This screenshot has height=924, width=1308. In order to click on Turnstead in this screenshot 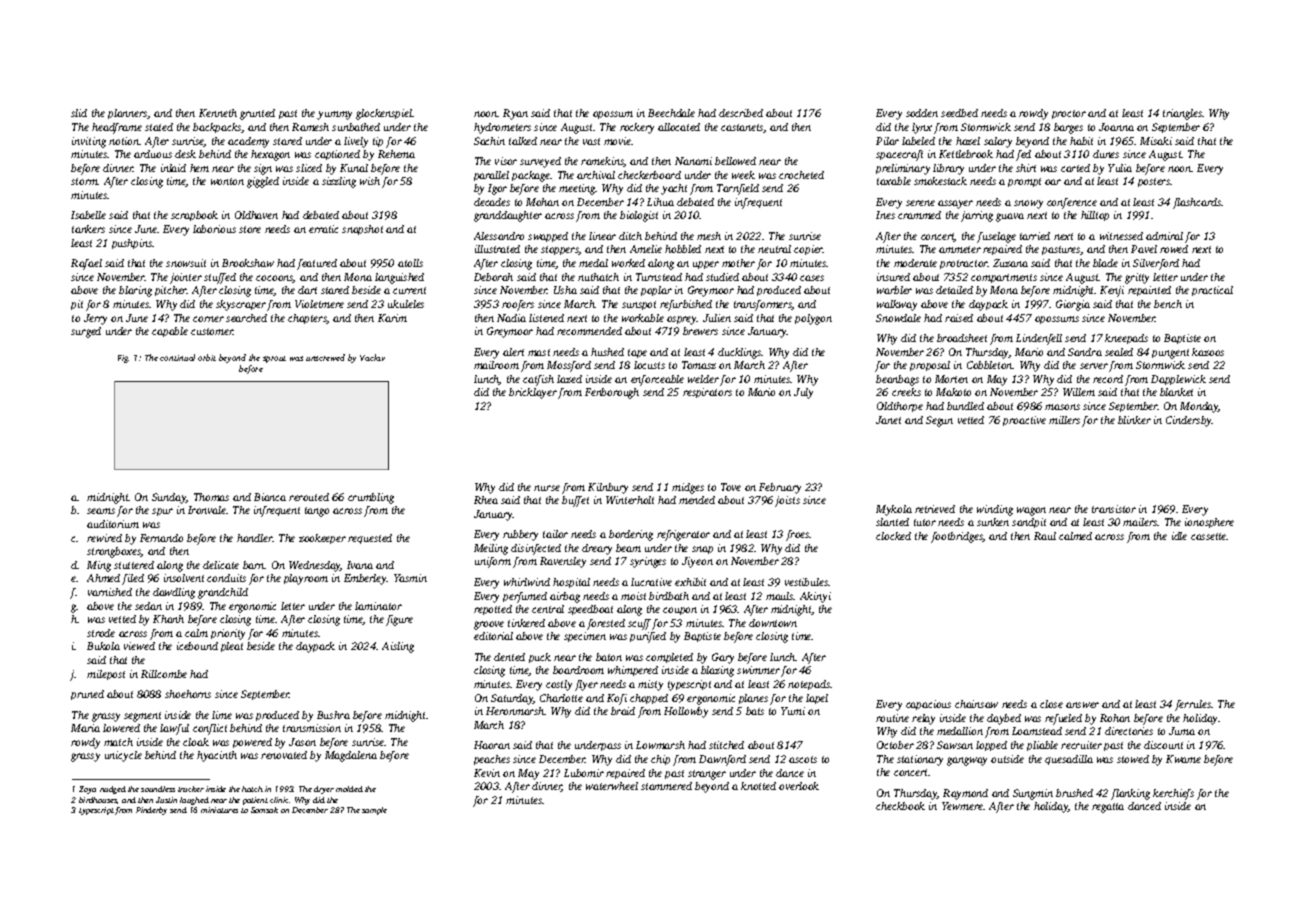, I will do `click(659, 277)`.
